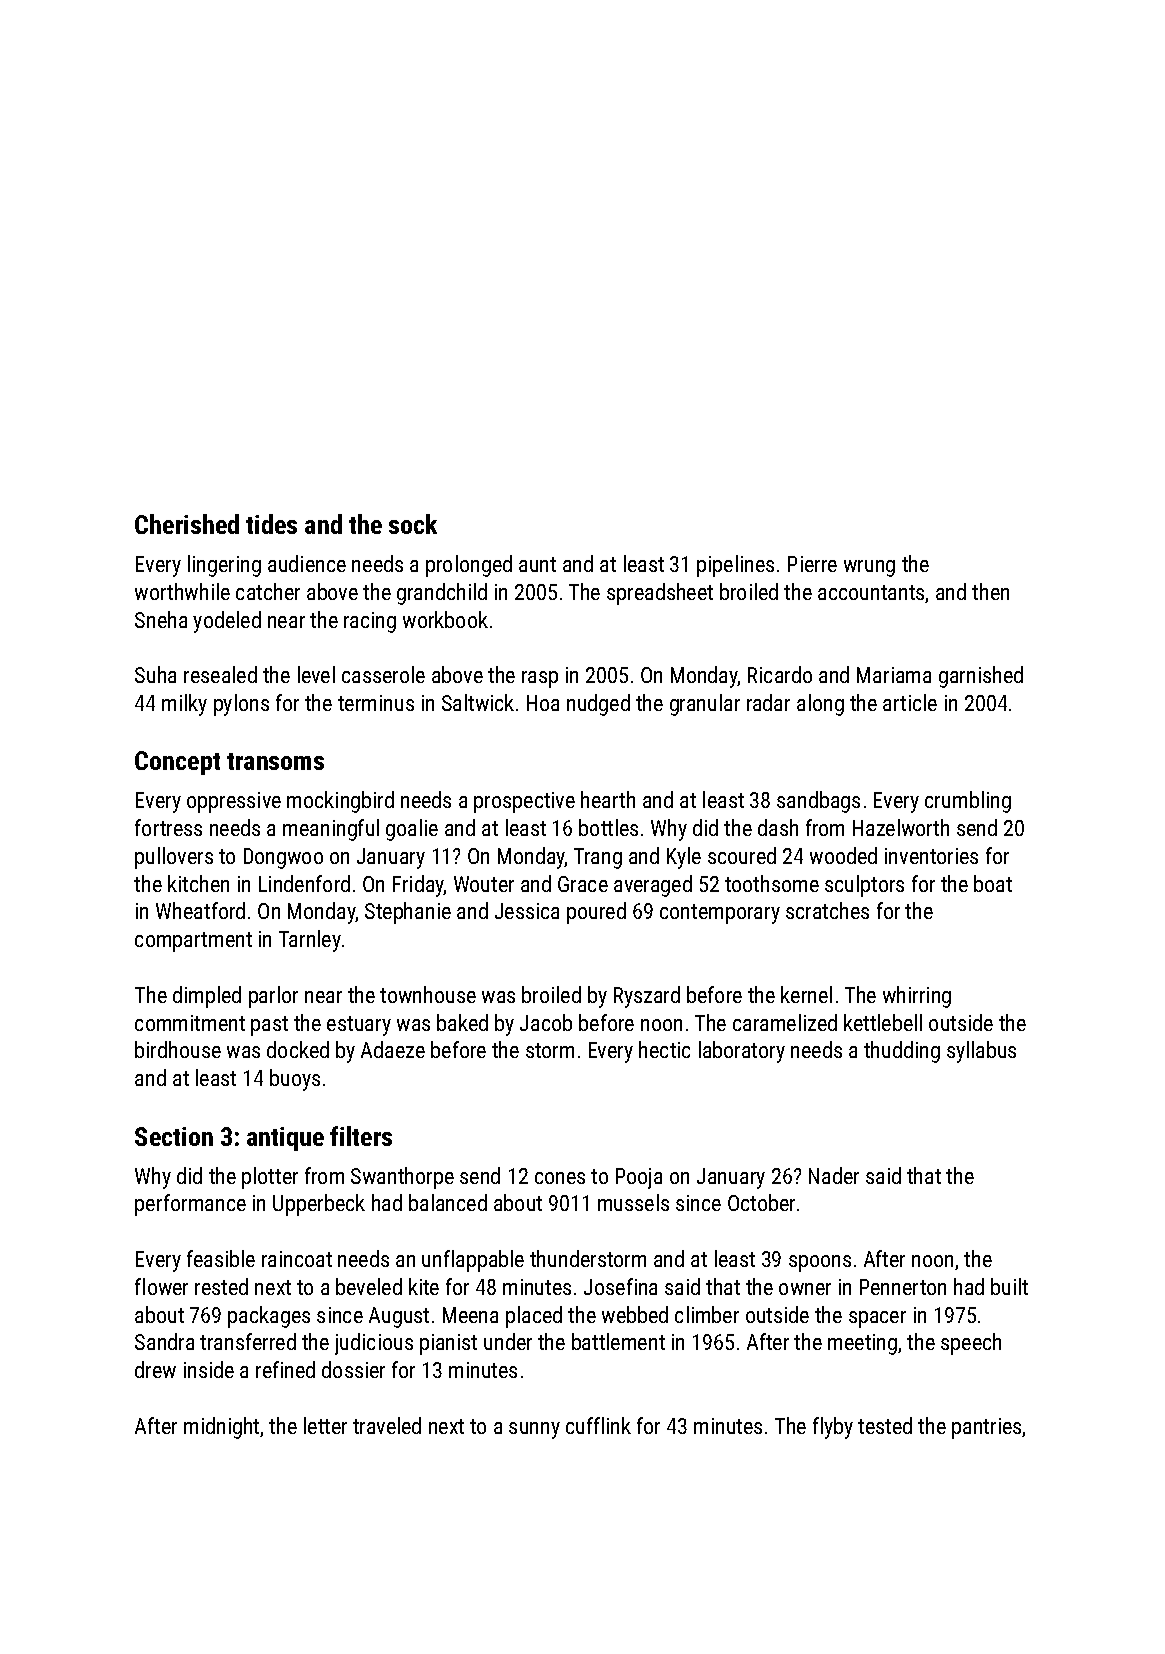 Image resolution: width=1165 pixels, height=1654 pixels. What do you see at coordinates (469, 566) in the document?
I see `prolonged` at bounding box center [469, 566].
